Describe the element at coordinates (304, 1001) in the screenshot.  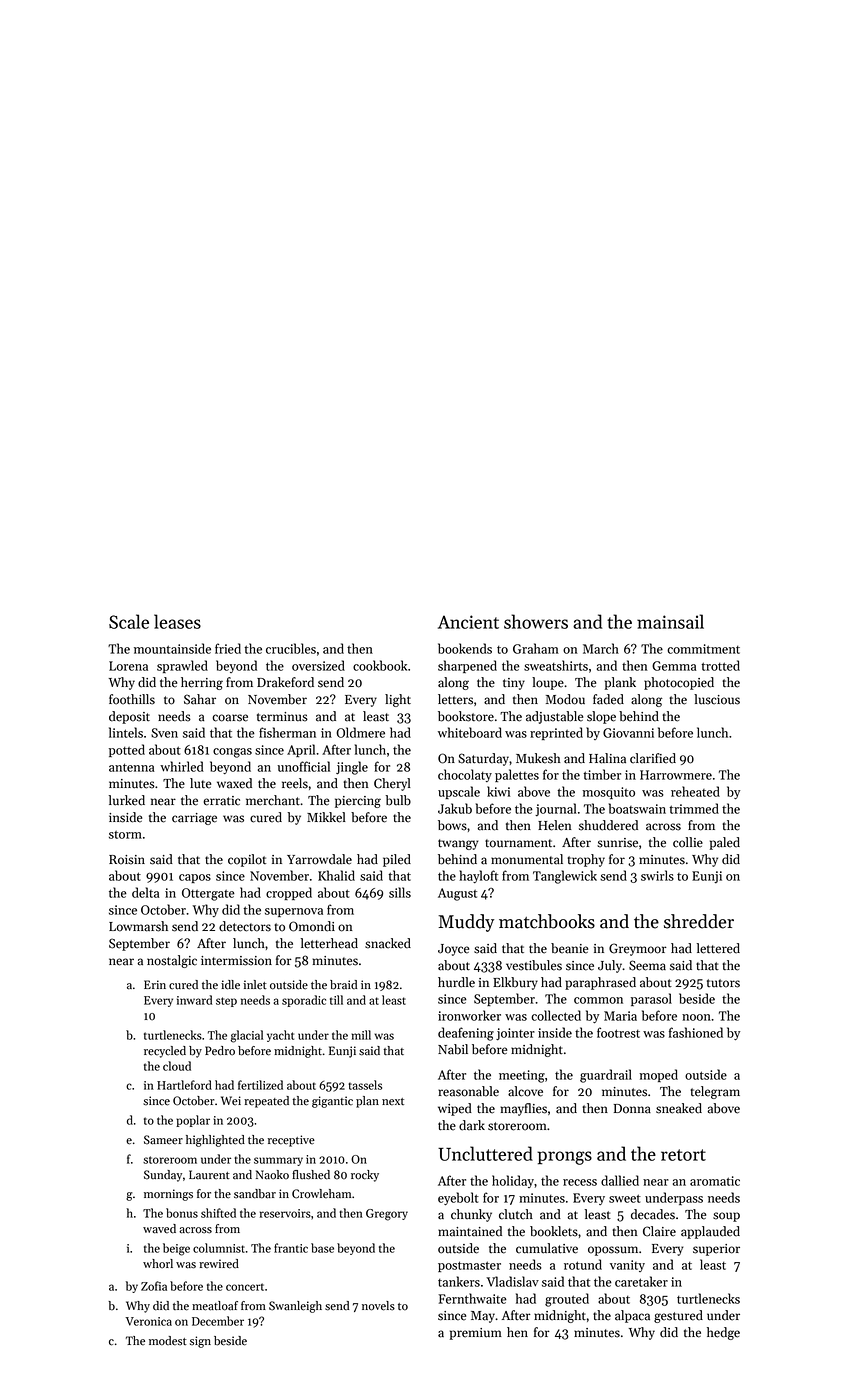
I see `sporadic` at that location.
